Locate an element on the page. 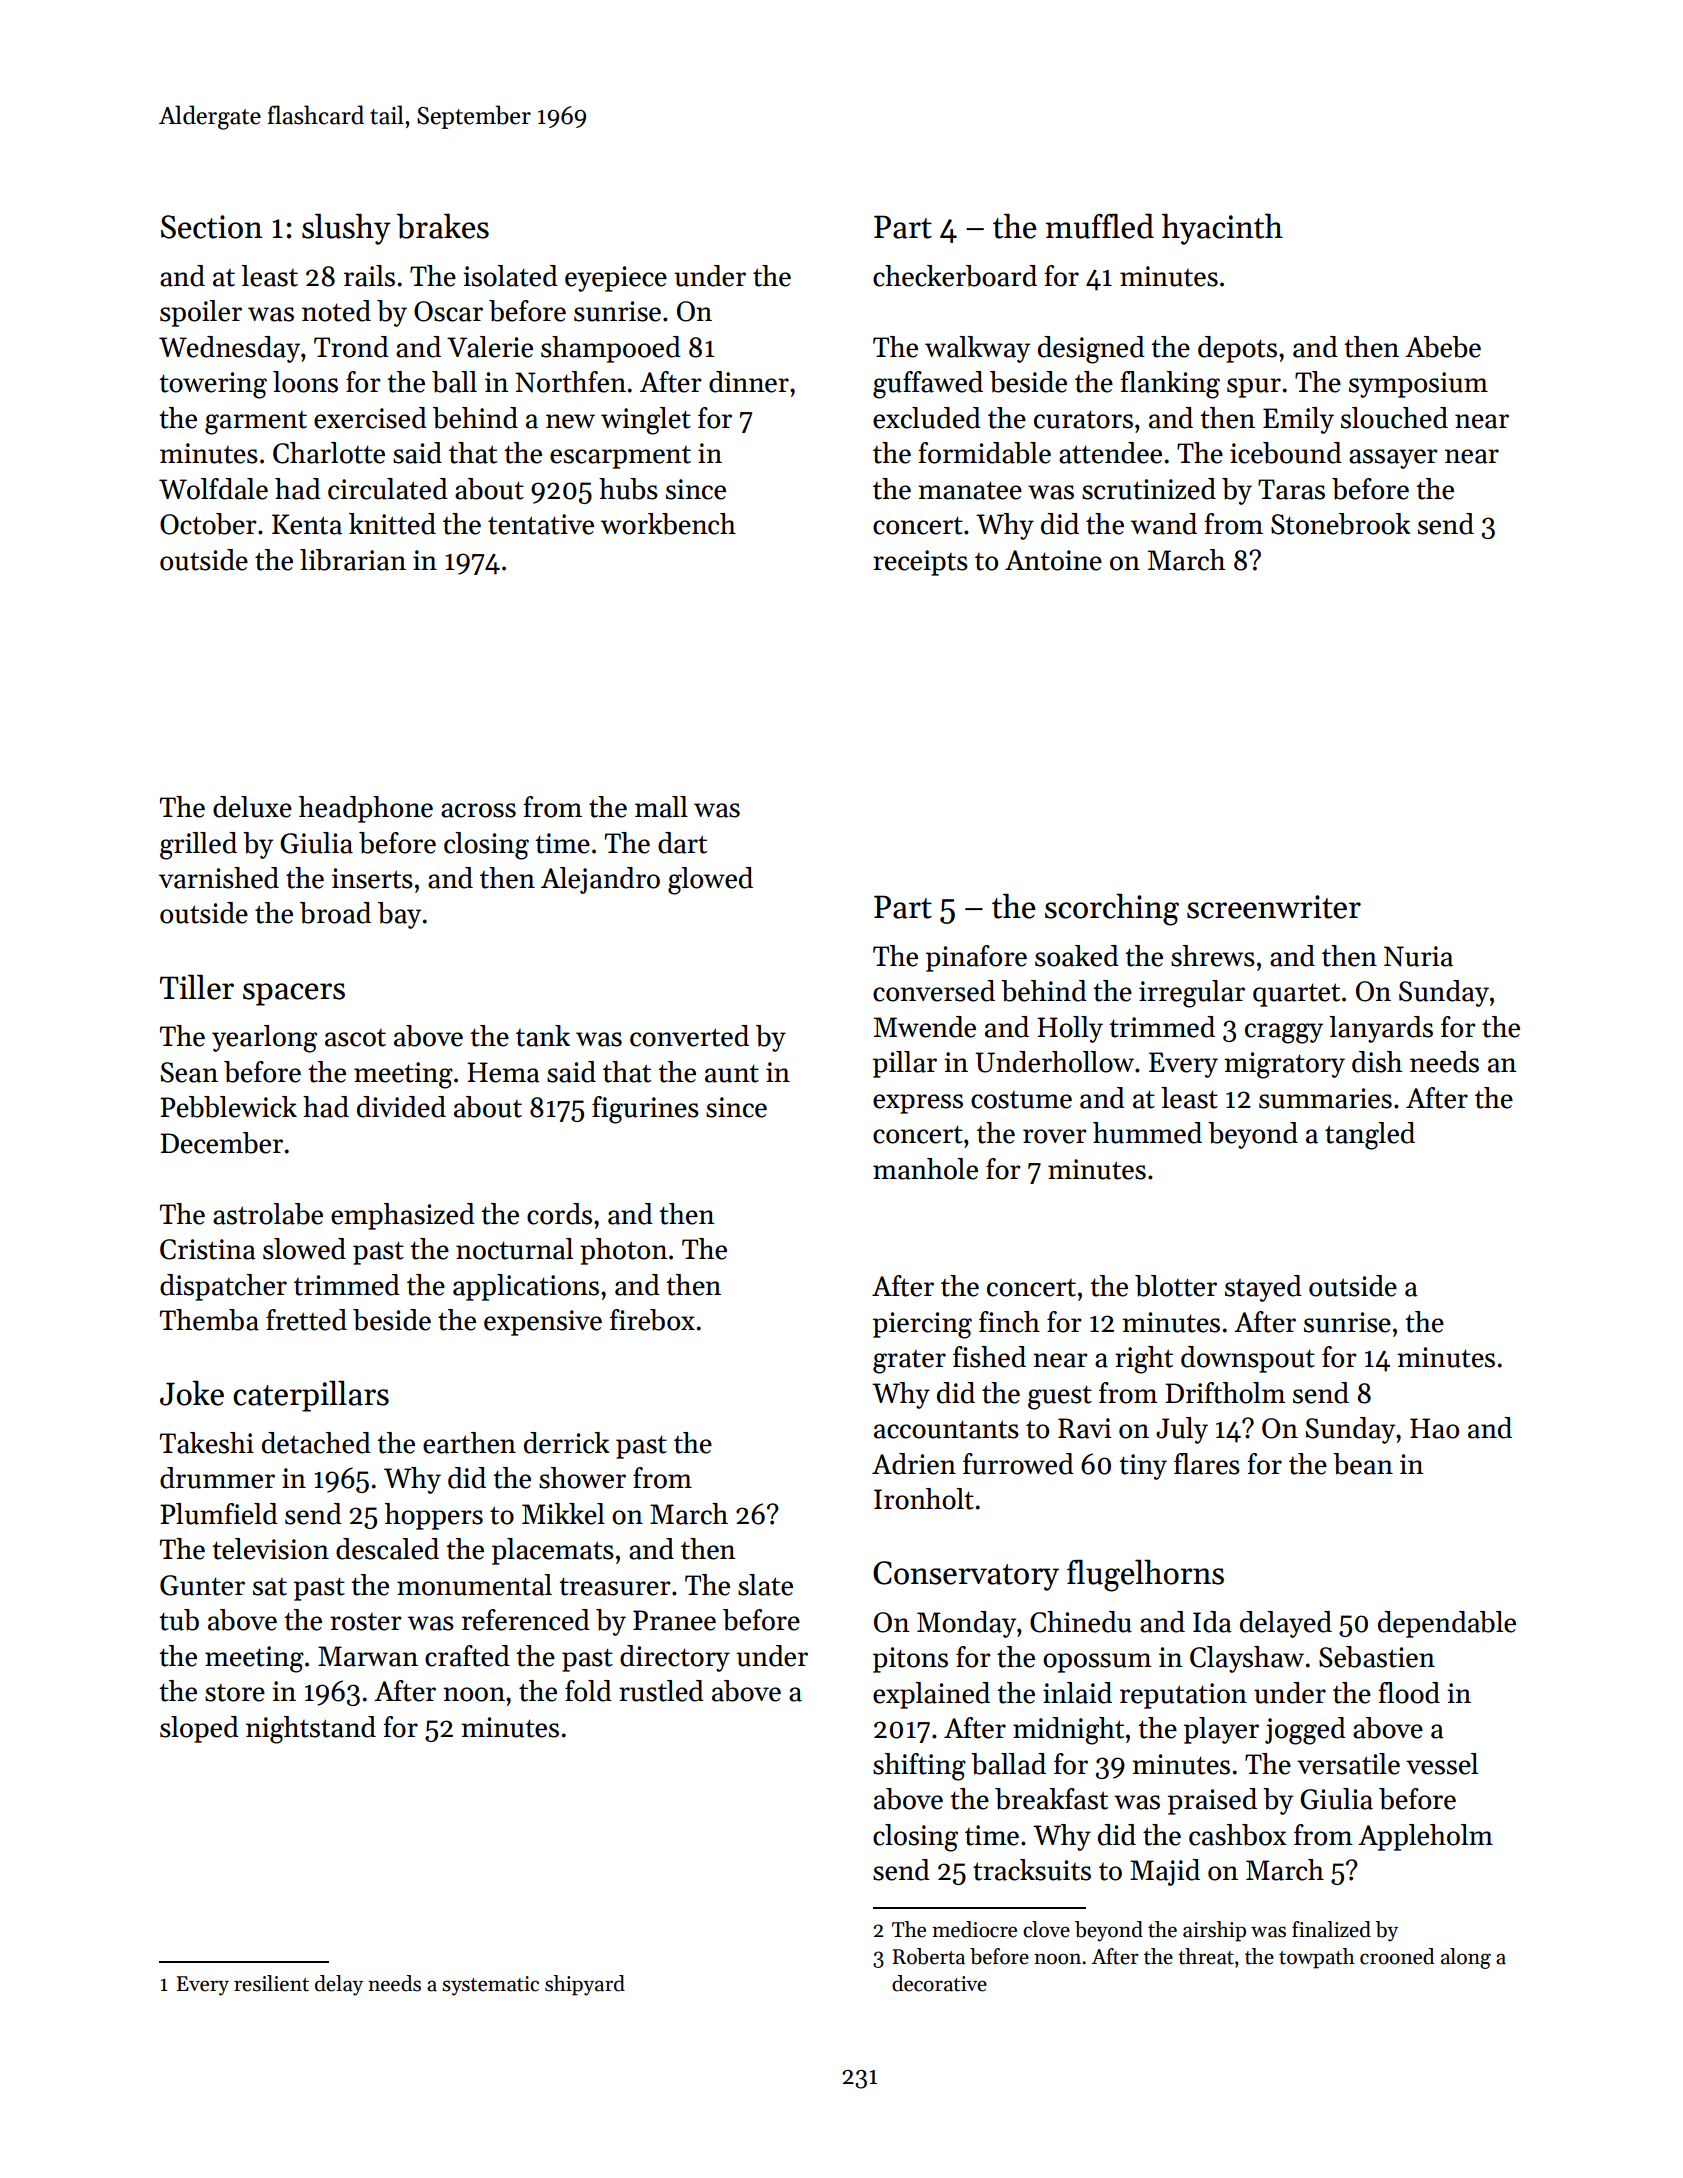 The width and height of the page is (1683, 2178). resilient is located at coordinates (271, 1983).
